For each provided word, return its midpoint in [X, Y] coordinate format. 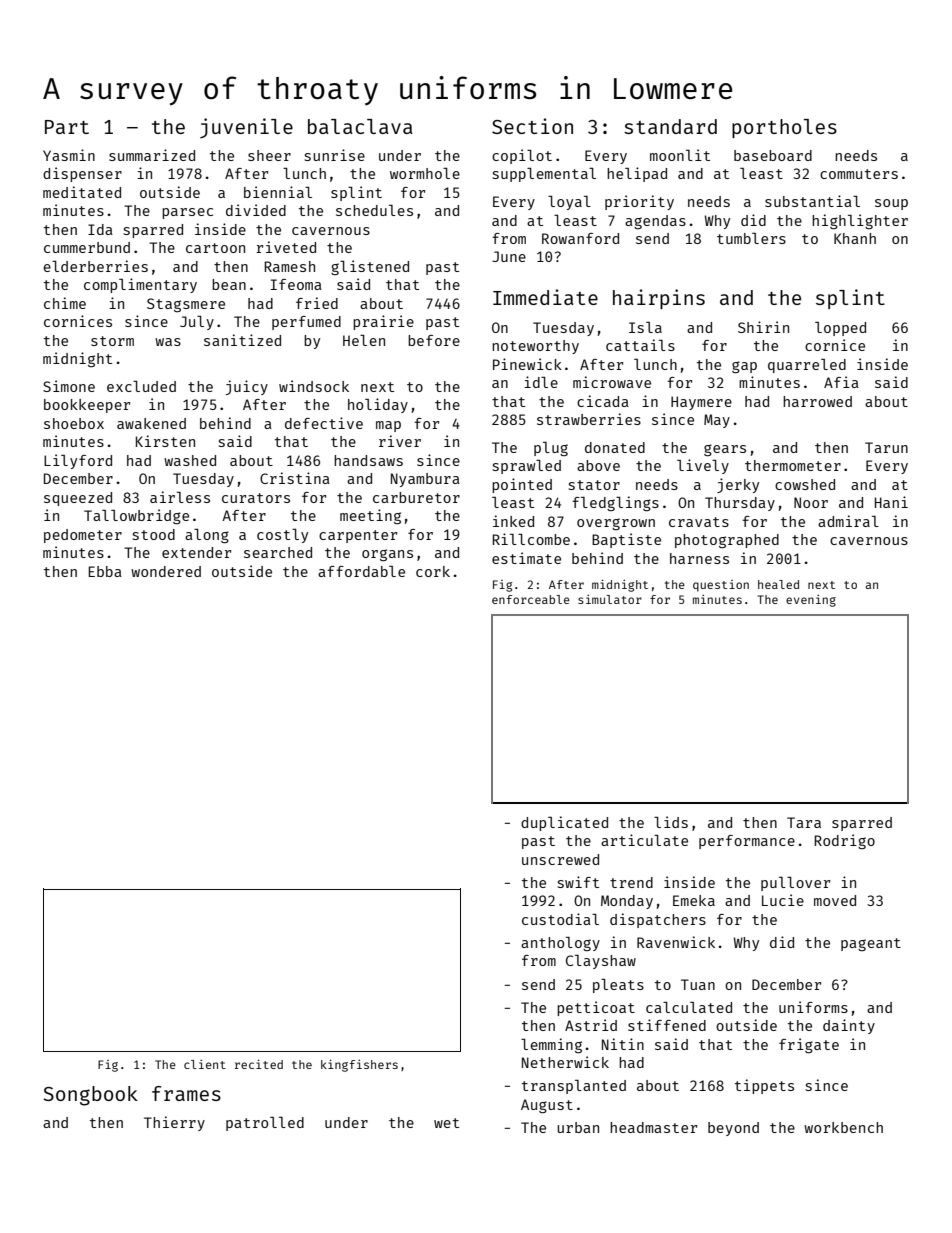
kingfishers [359, 1065]
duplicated [564, 823]
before [434, 340]
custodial [560, 919]
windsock [314, 386]
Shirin [763, 327]
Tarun [886, 447]
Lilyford [78, 461]
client [205, 1064]
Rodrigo [844, 841]
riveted [286, 247]
